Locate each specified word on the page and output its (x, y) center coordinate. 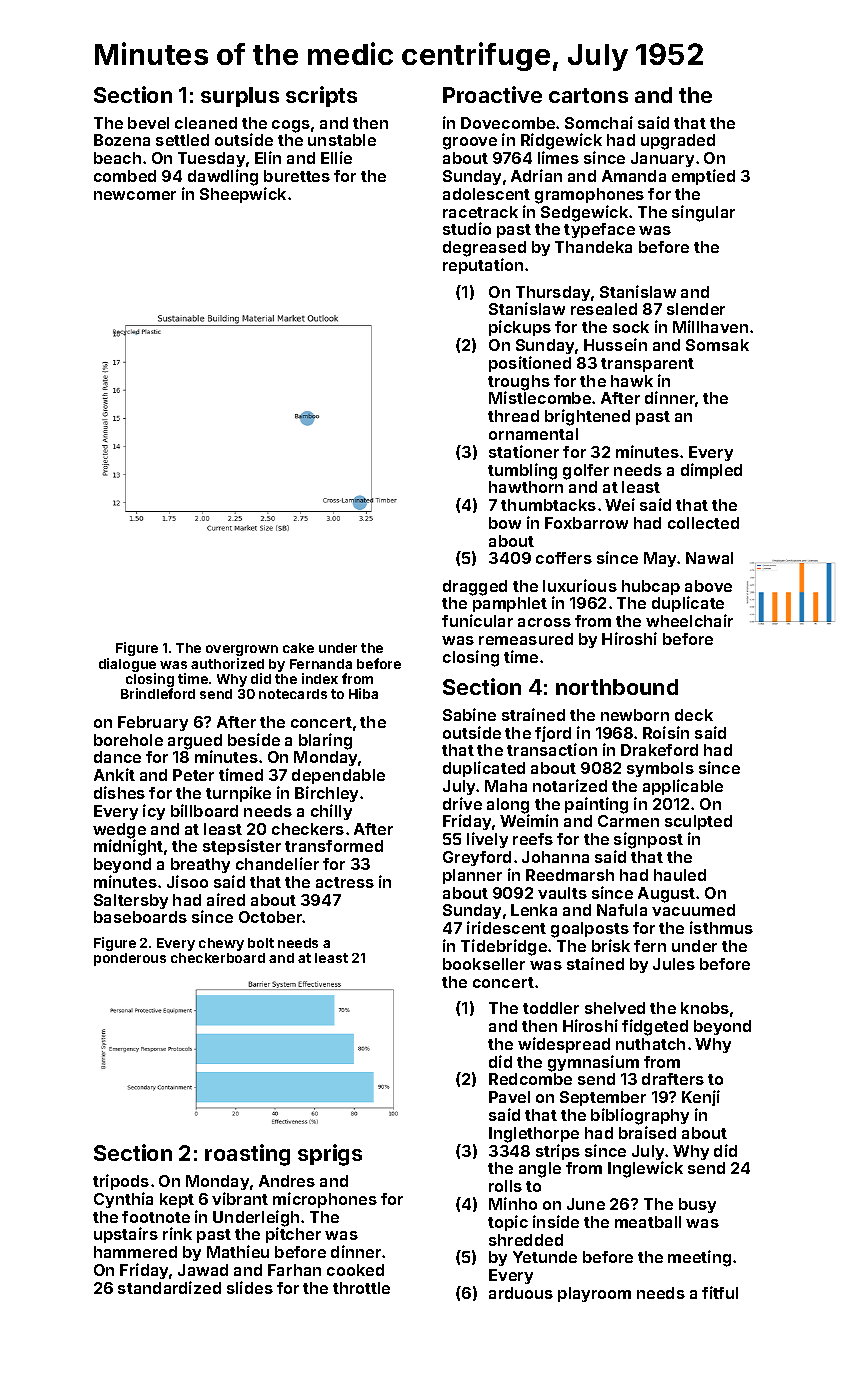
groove (470, 143)
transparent (647, 365)
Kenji (701, 1098)
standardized (169, 1287)
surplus (240, 97)
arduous (521, 1293)
